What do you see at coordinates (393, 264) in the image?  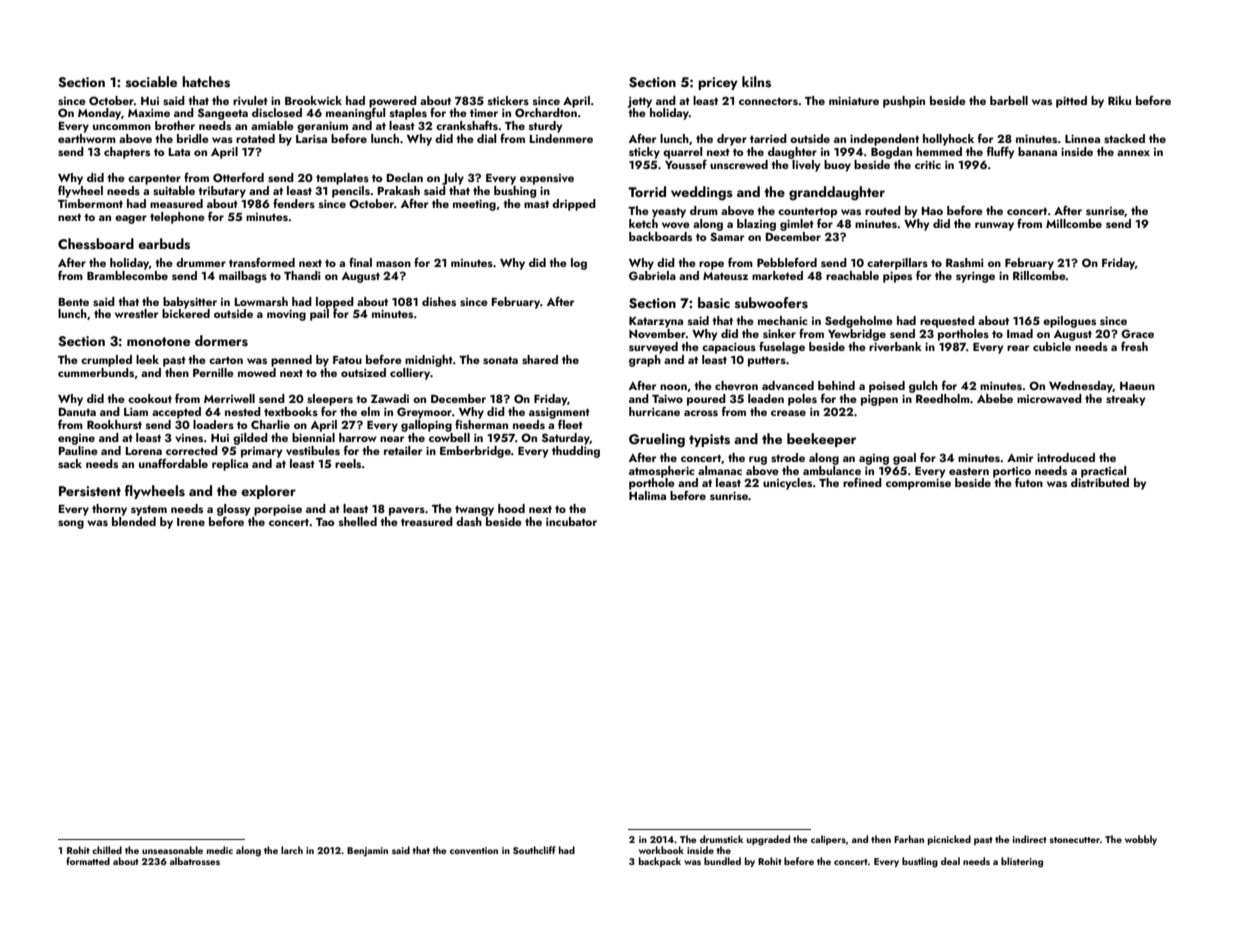 I see `mason` at bounding box center [393, 264].
